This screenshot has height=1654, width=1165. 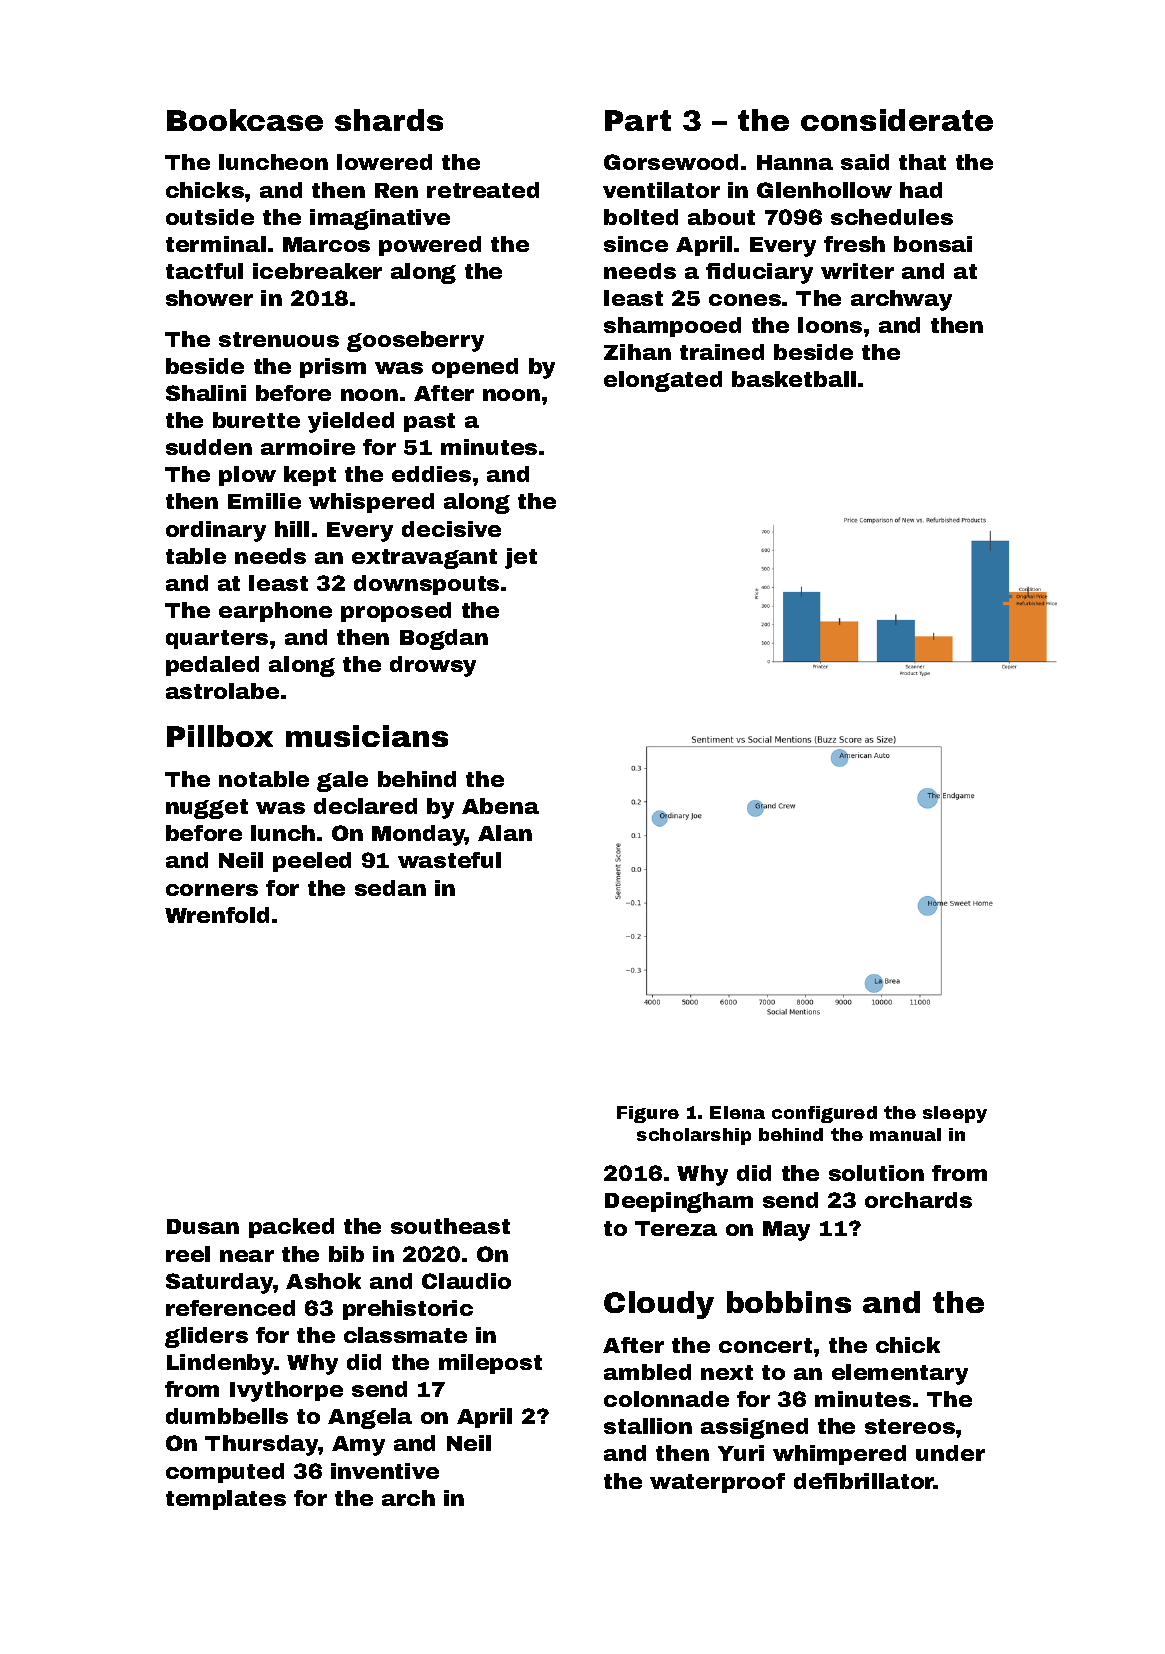 I want to click on powered, so click(x=430, y=246).
